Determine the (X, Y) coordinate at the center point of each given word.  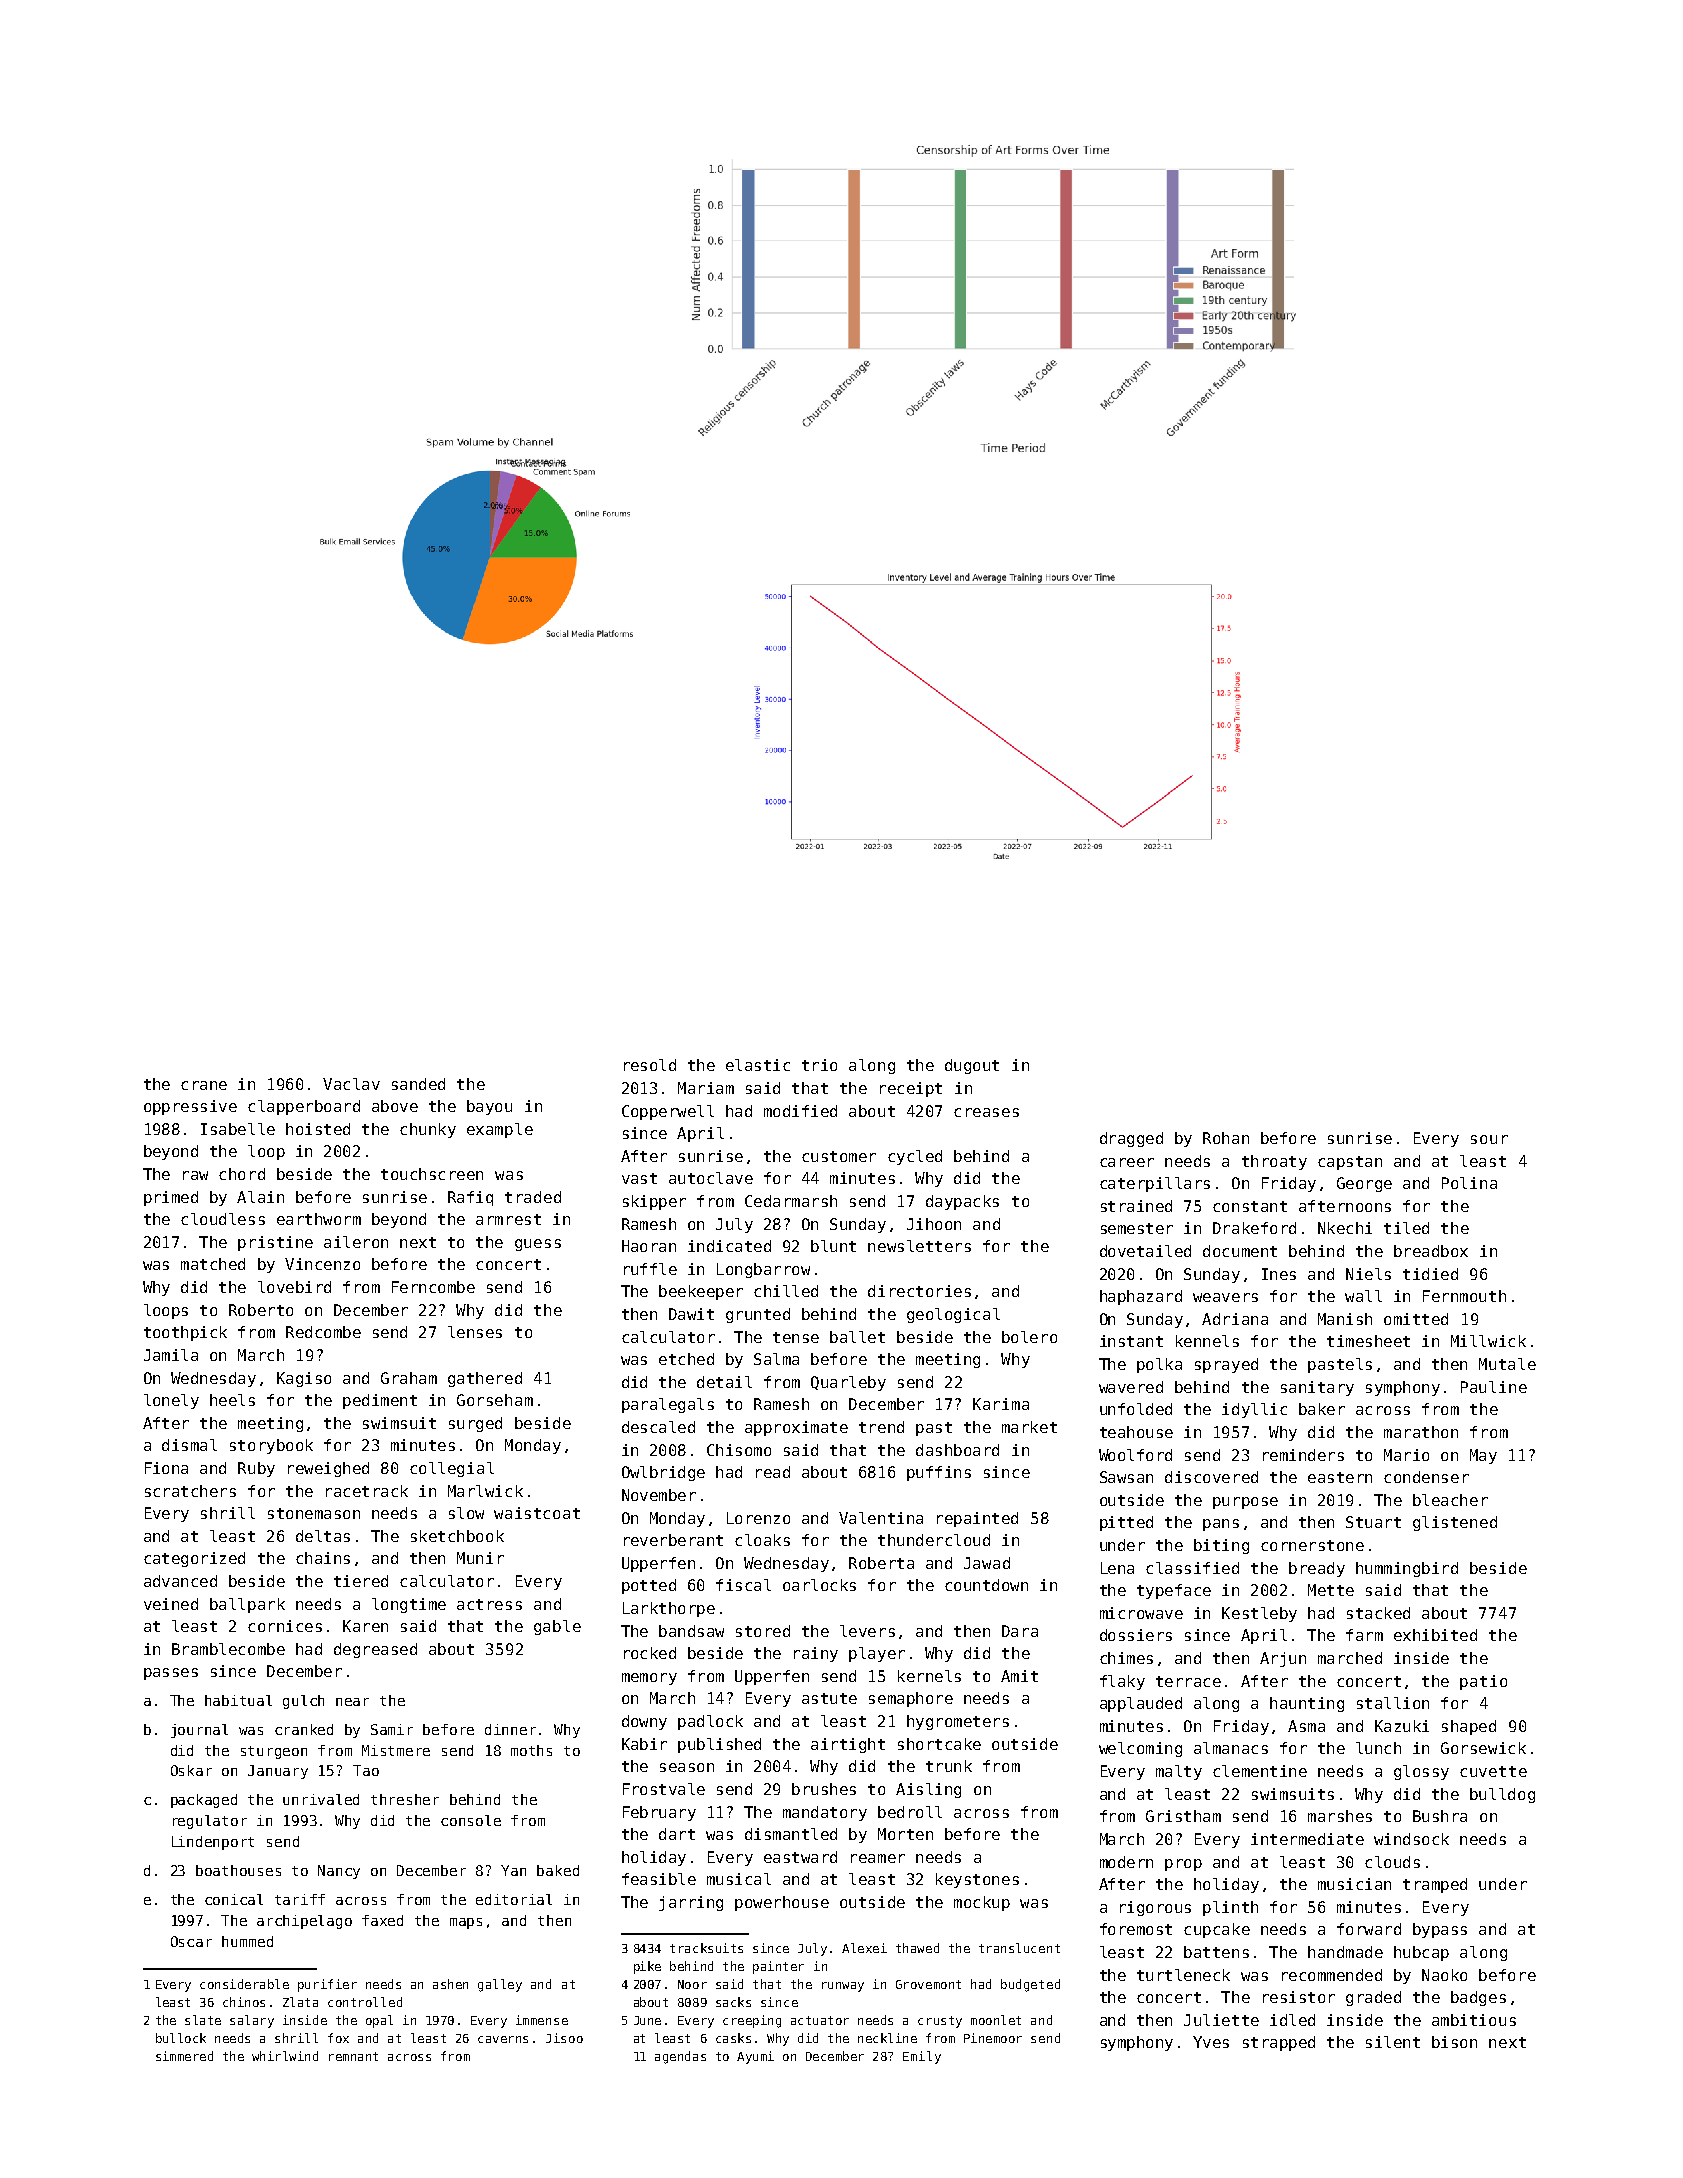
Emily (922, 2057)
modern (1126, 1862)
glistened (1455, 1523)
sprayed (1226, 1365)
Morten (905, 1834)
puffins (939, 1473)
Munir (480, 1558)
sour (1489, 1139)
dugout (972, 1066)
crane (204, 1085)
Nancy (339, 1872)
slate (203, 2020)
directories (919, 1291)
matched (213, 1264)
